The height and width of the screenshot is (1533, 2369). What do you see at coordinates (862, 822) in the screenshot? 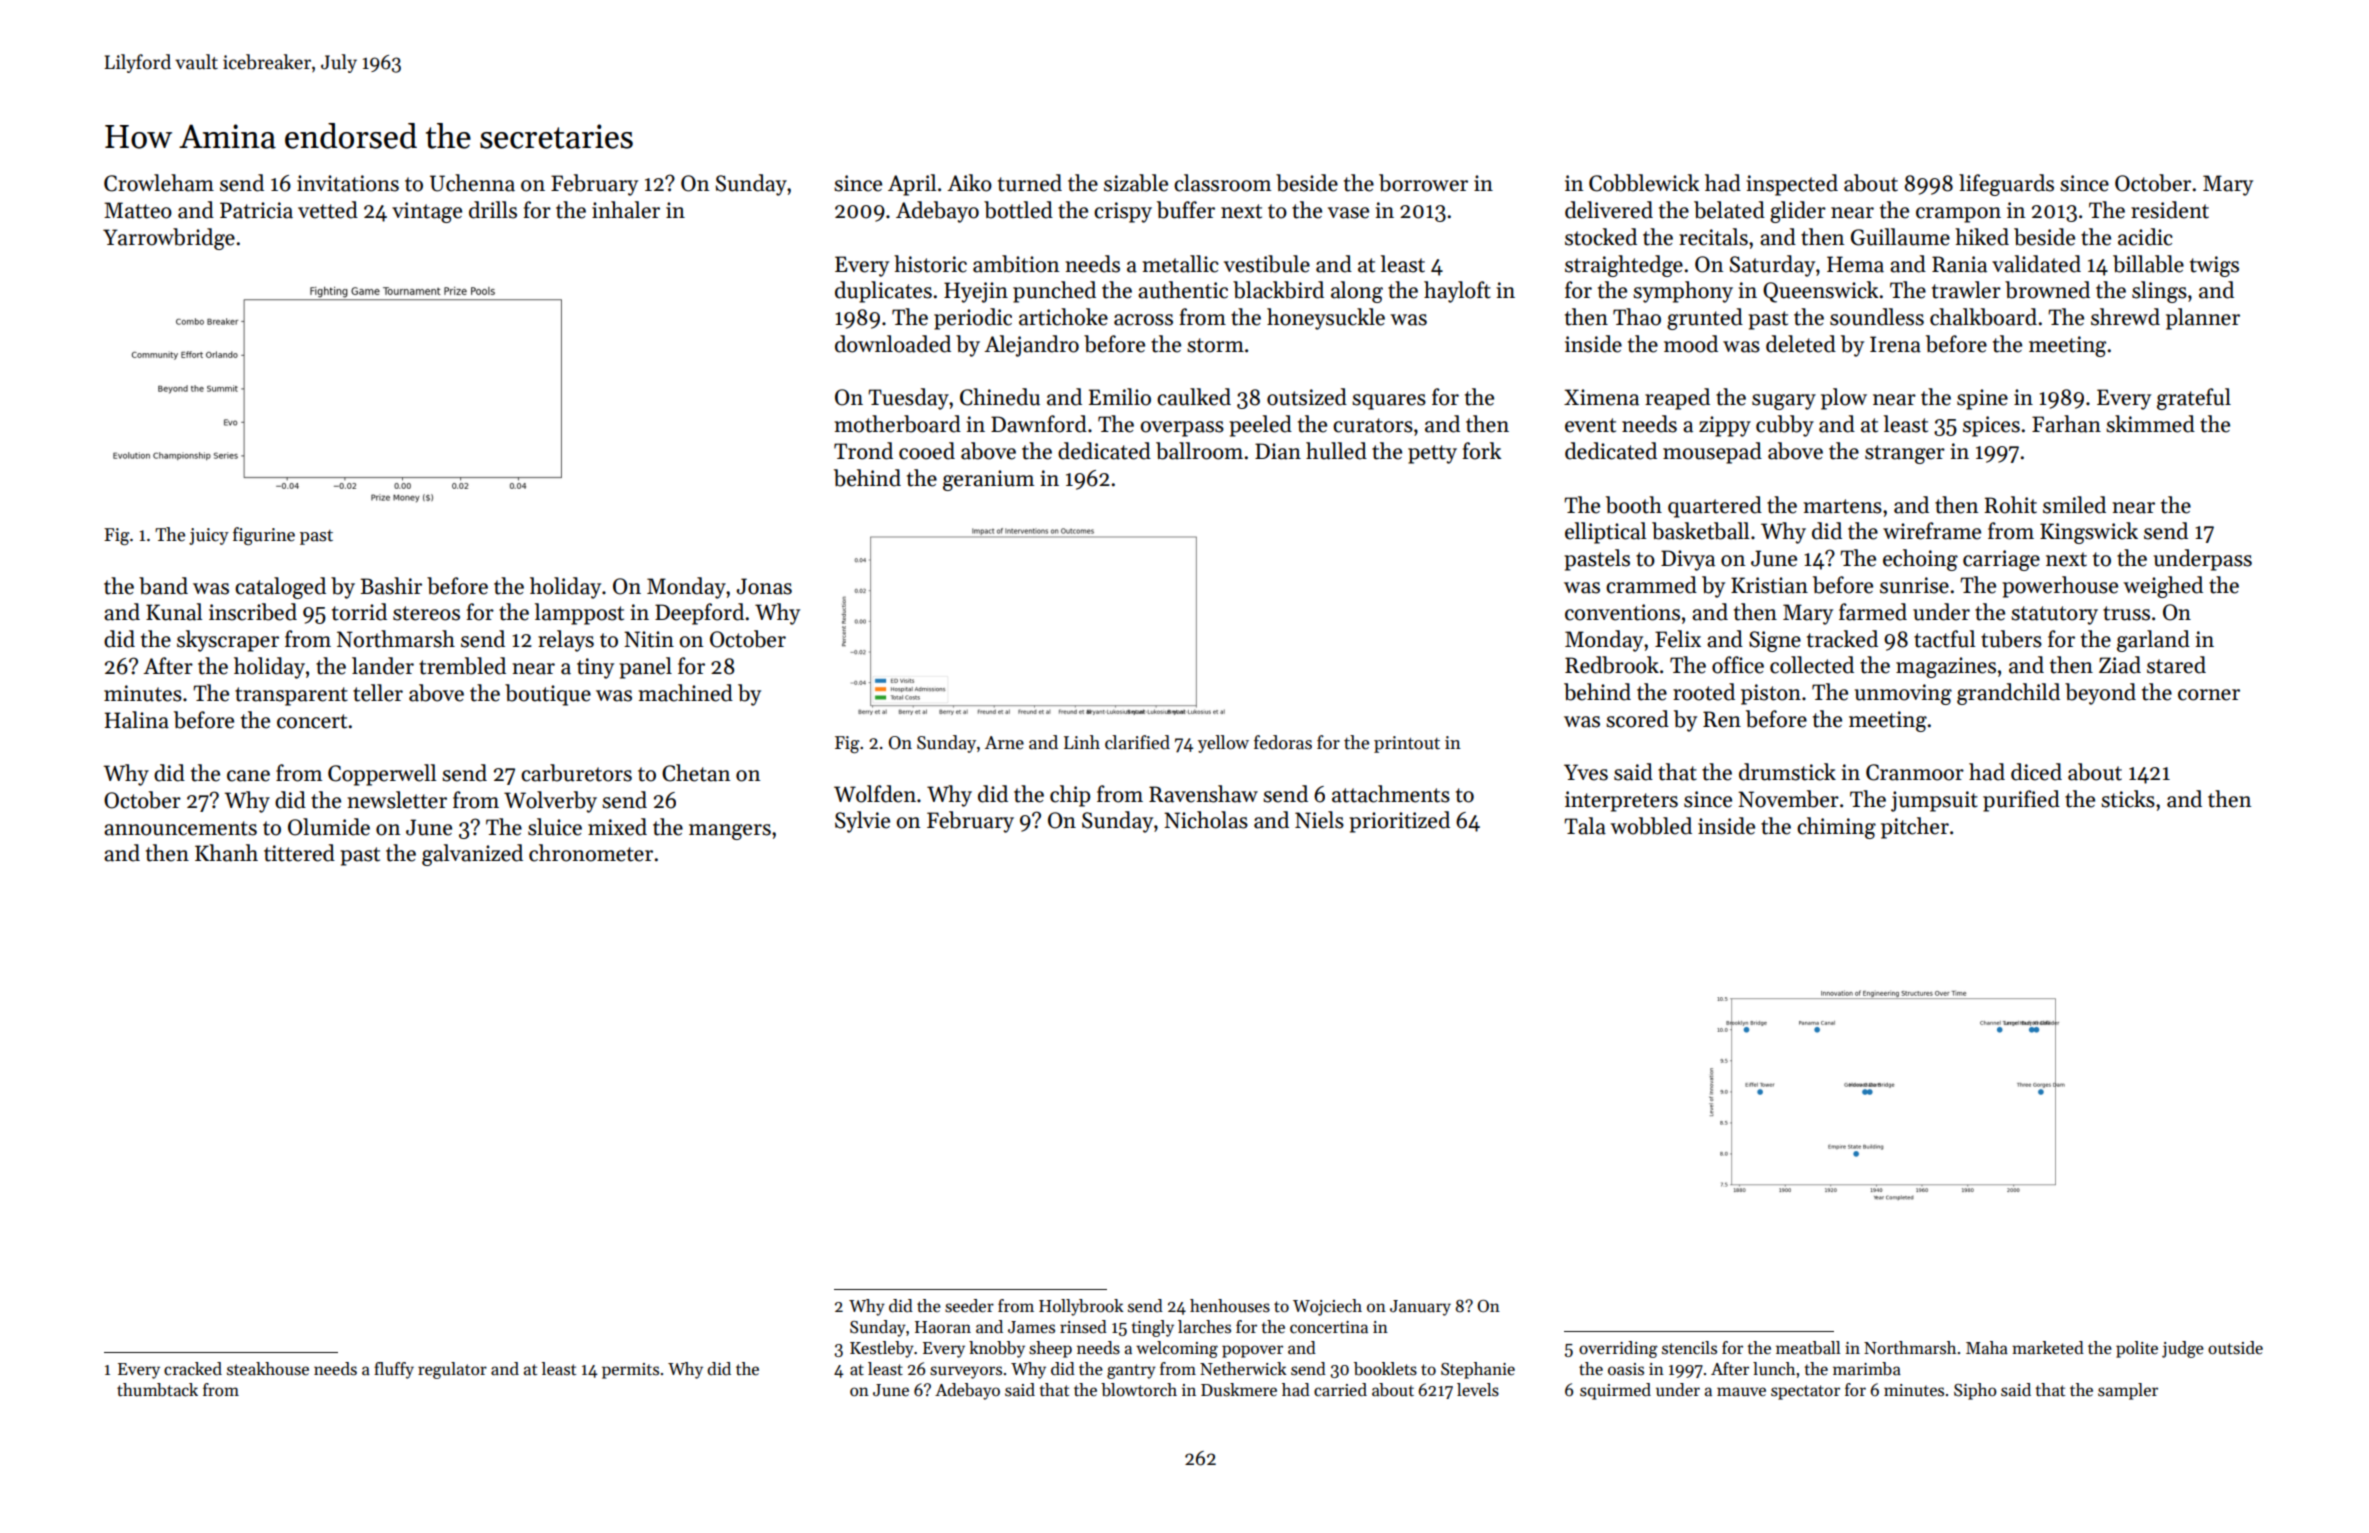
I see `Sylvie` at bounding box center [862, 822].
